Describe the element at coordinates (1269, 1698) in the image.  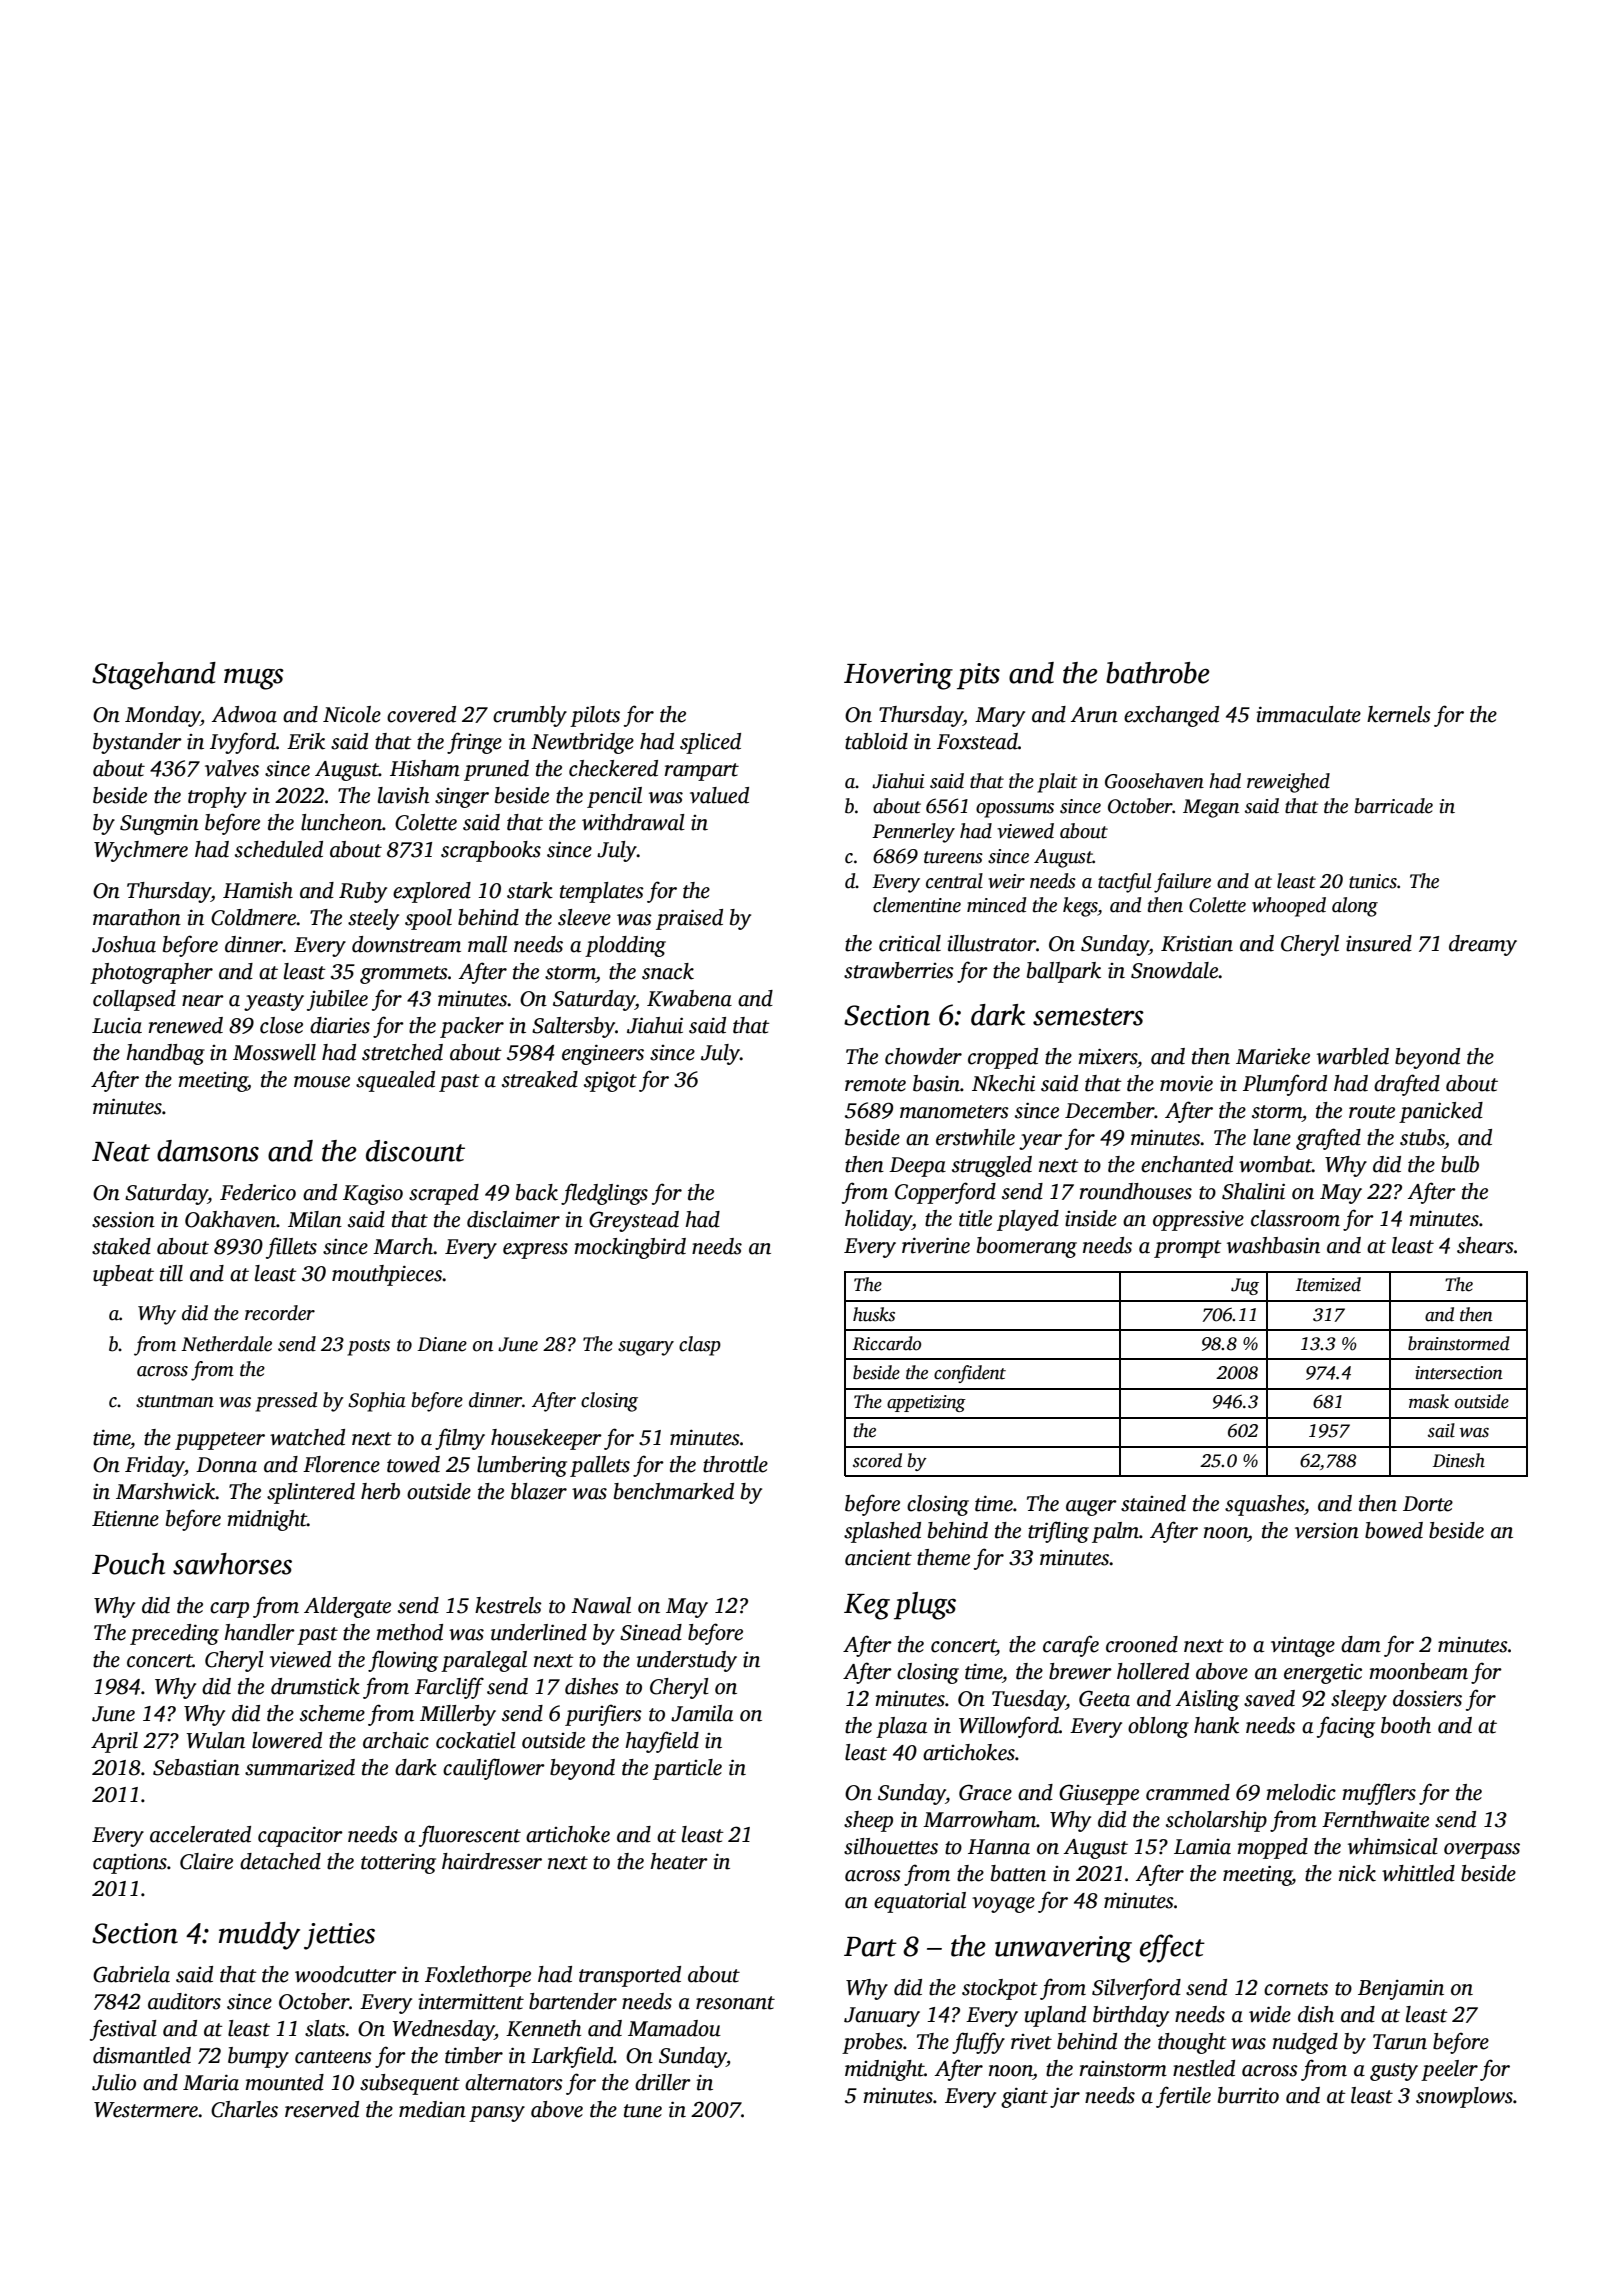
I see `saved` at that location.
